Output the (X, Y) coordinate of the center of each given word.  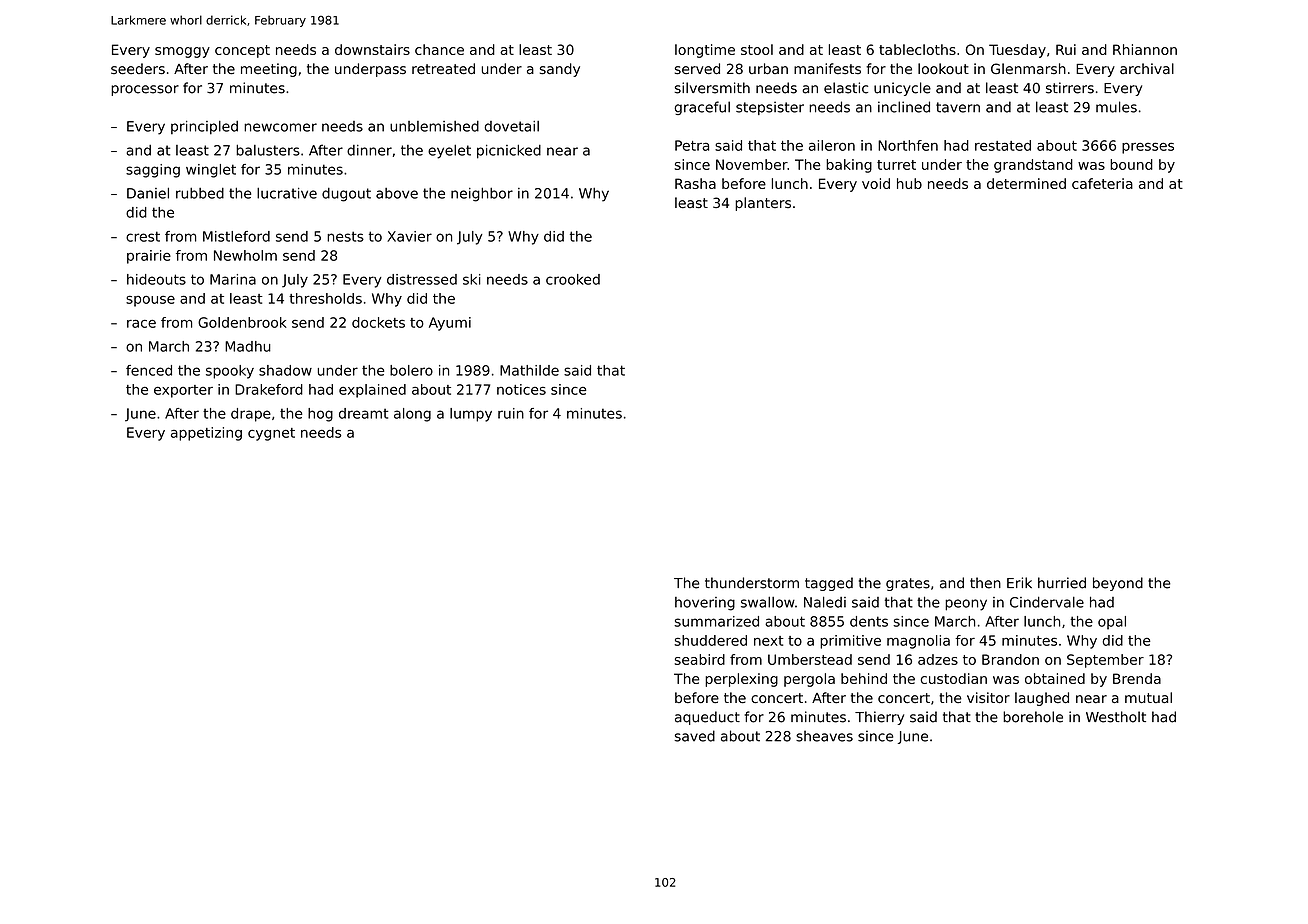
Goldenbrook (242, 322)
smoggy (182, 52)
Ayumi (450, 324)
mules (1116, 107)
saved (694, 736)
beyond (1118, 584)
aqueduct (707, 718)
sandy (560, 70)
